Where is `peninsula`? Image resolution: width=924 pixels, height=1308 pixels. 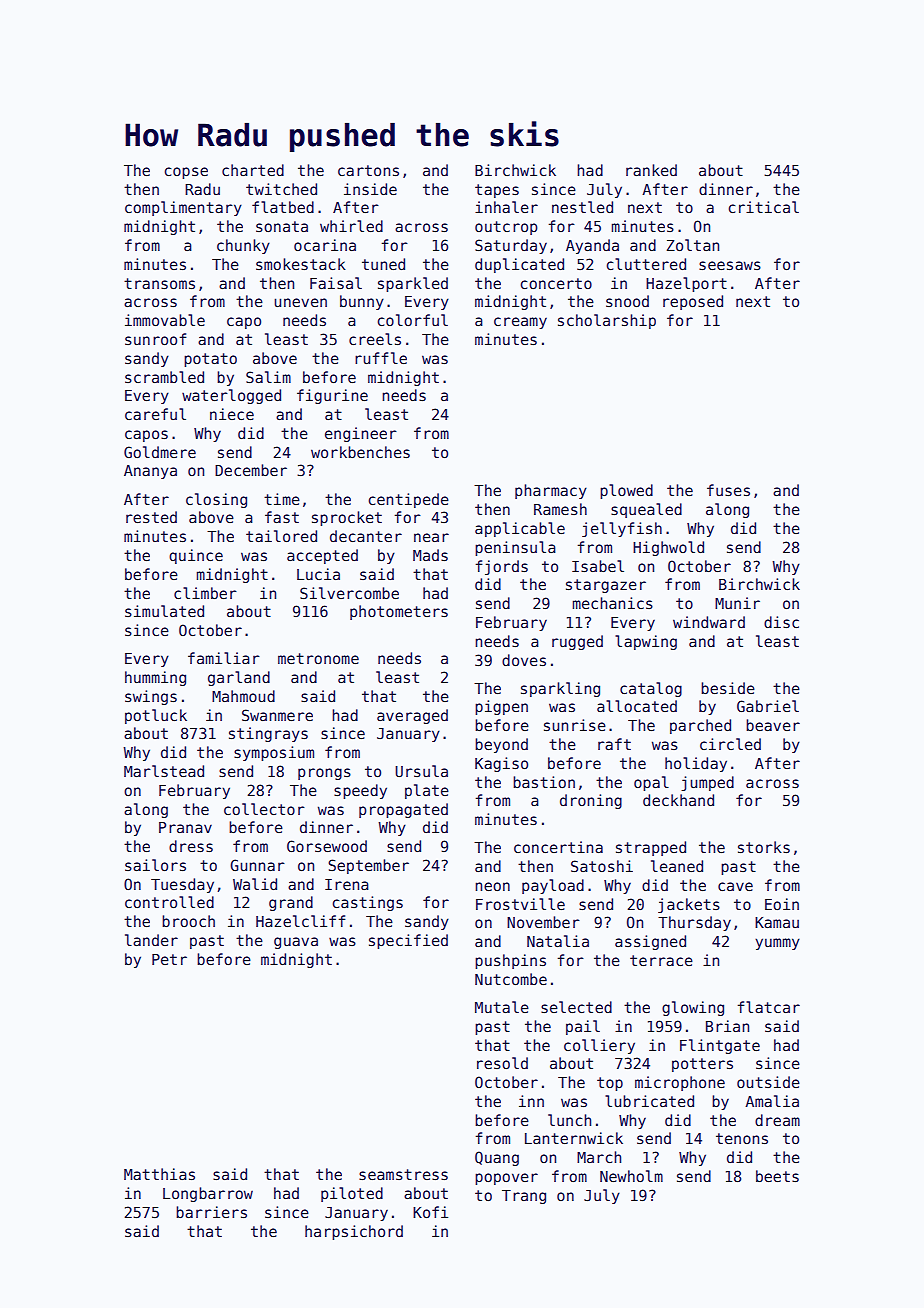 peninsula is located at coordinates (515, 548).
